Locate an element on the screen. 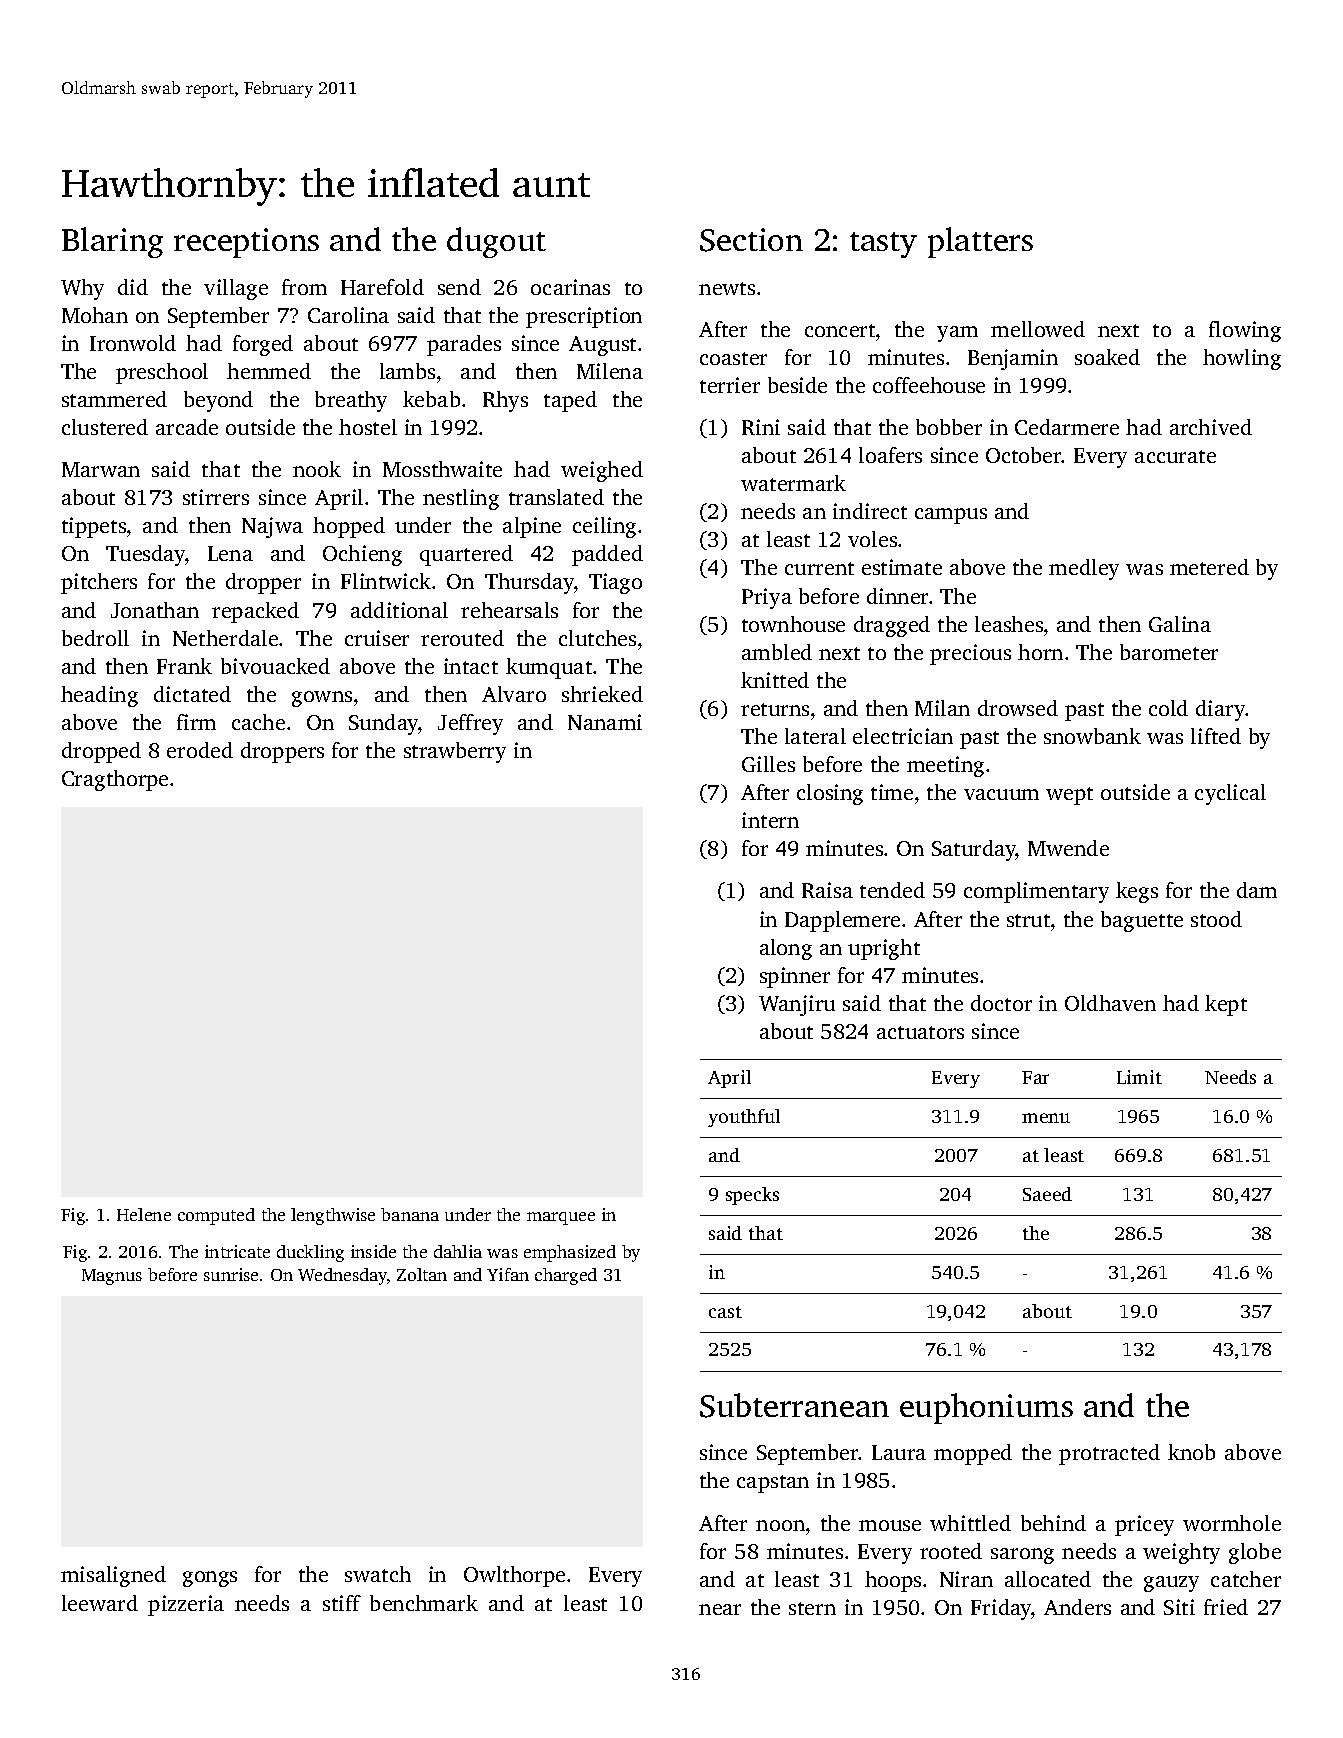  Blaring is located at coordinates (112, 242).
